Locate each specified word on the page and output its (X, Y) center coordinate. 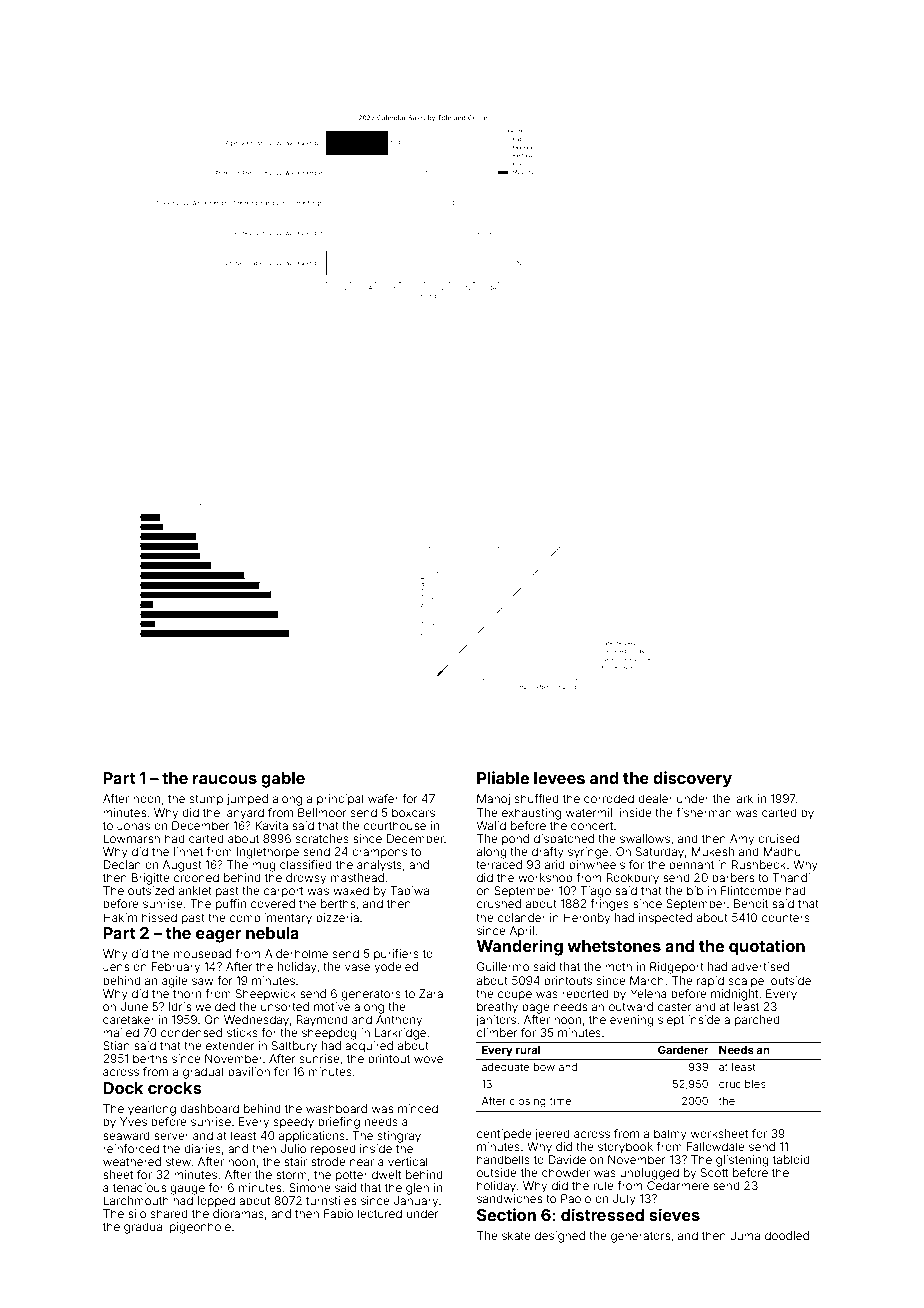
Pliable (503, 777)
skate (516, 1235)
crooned (196, 877)
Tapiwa (409, 891)
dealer (655, 798)
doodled (787, 1235)
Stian (116, 1045)
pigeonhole (200, 1228)
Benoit (751, 903)
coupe (515, 996)
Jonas (133, 825)
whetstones (614, 946)
